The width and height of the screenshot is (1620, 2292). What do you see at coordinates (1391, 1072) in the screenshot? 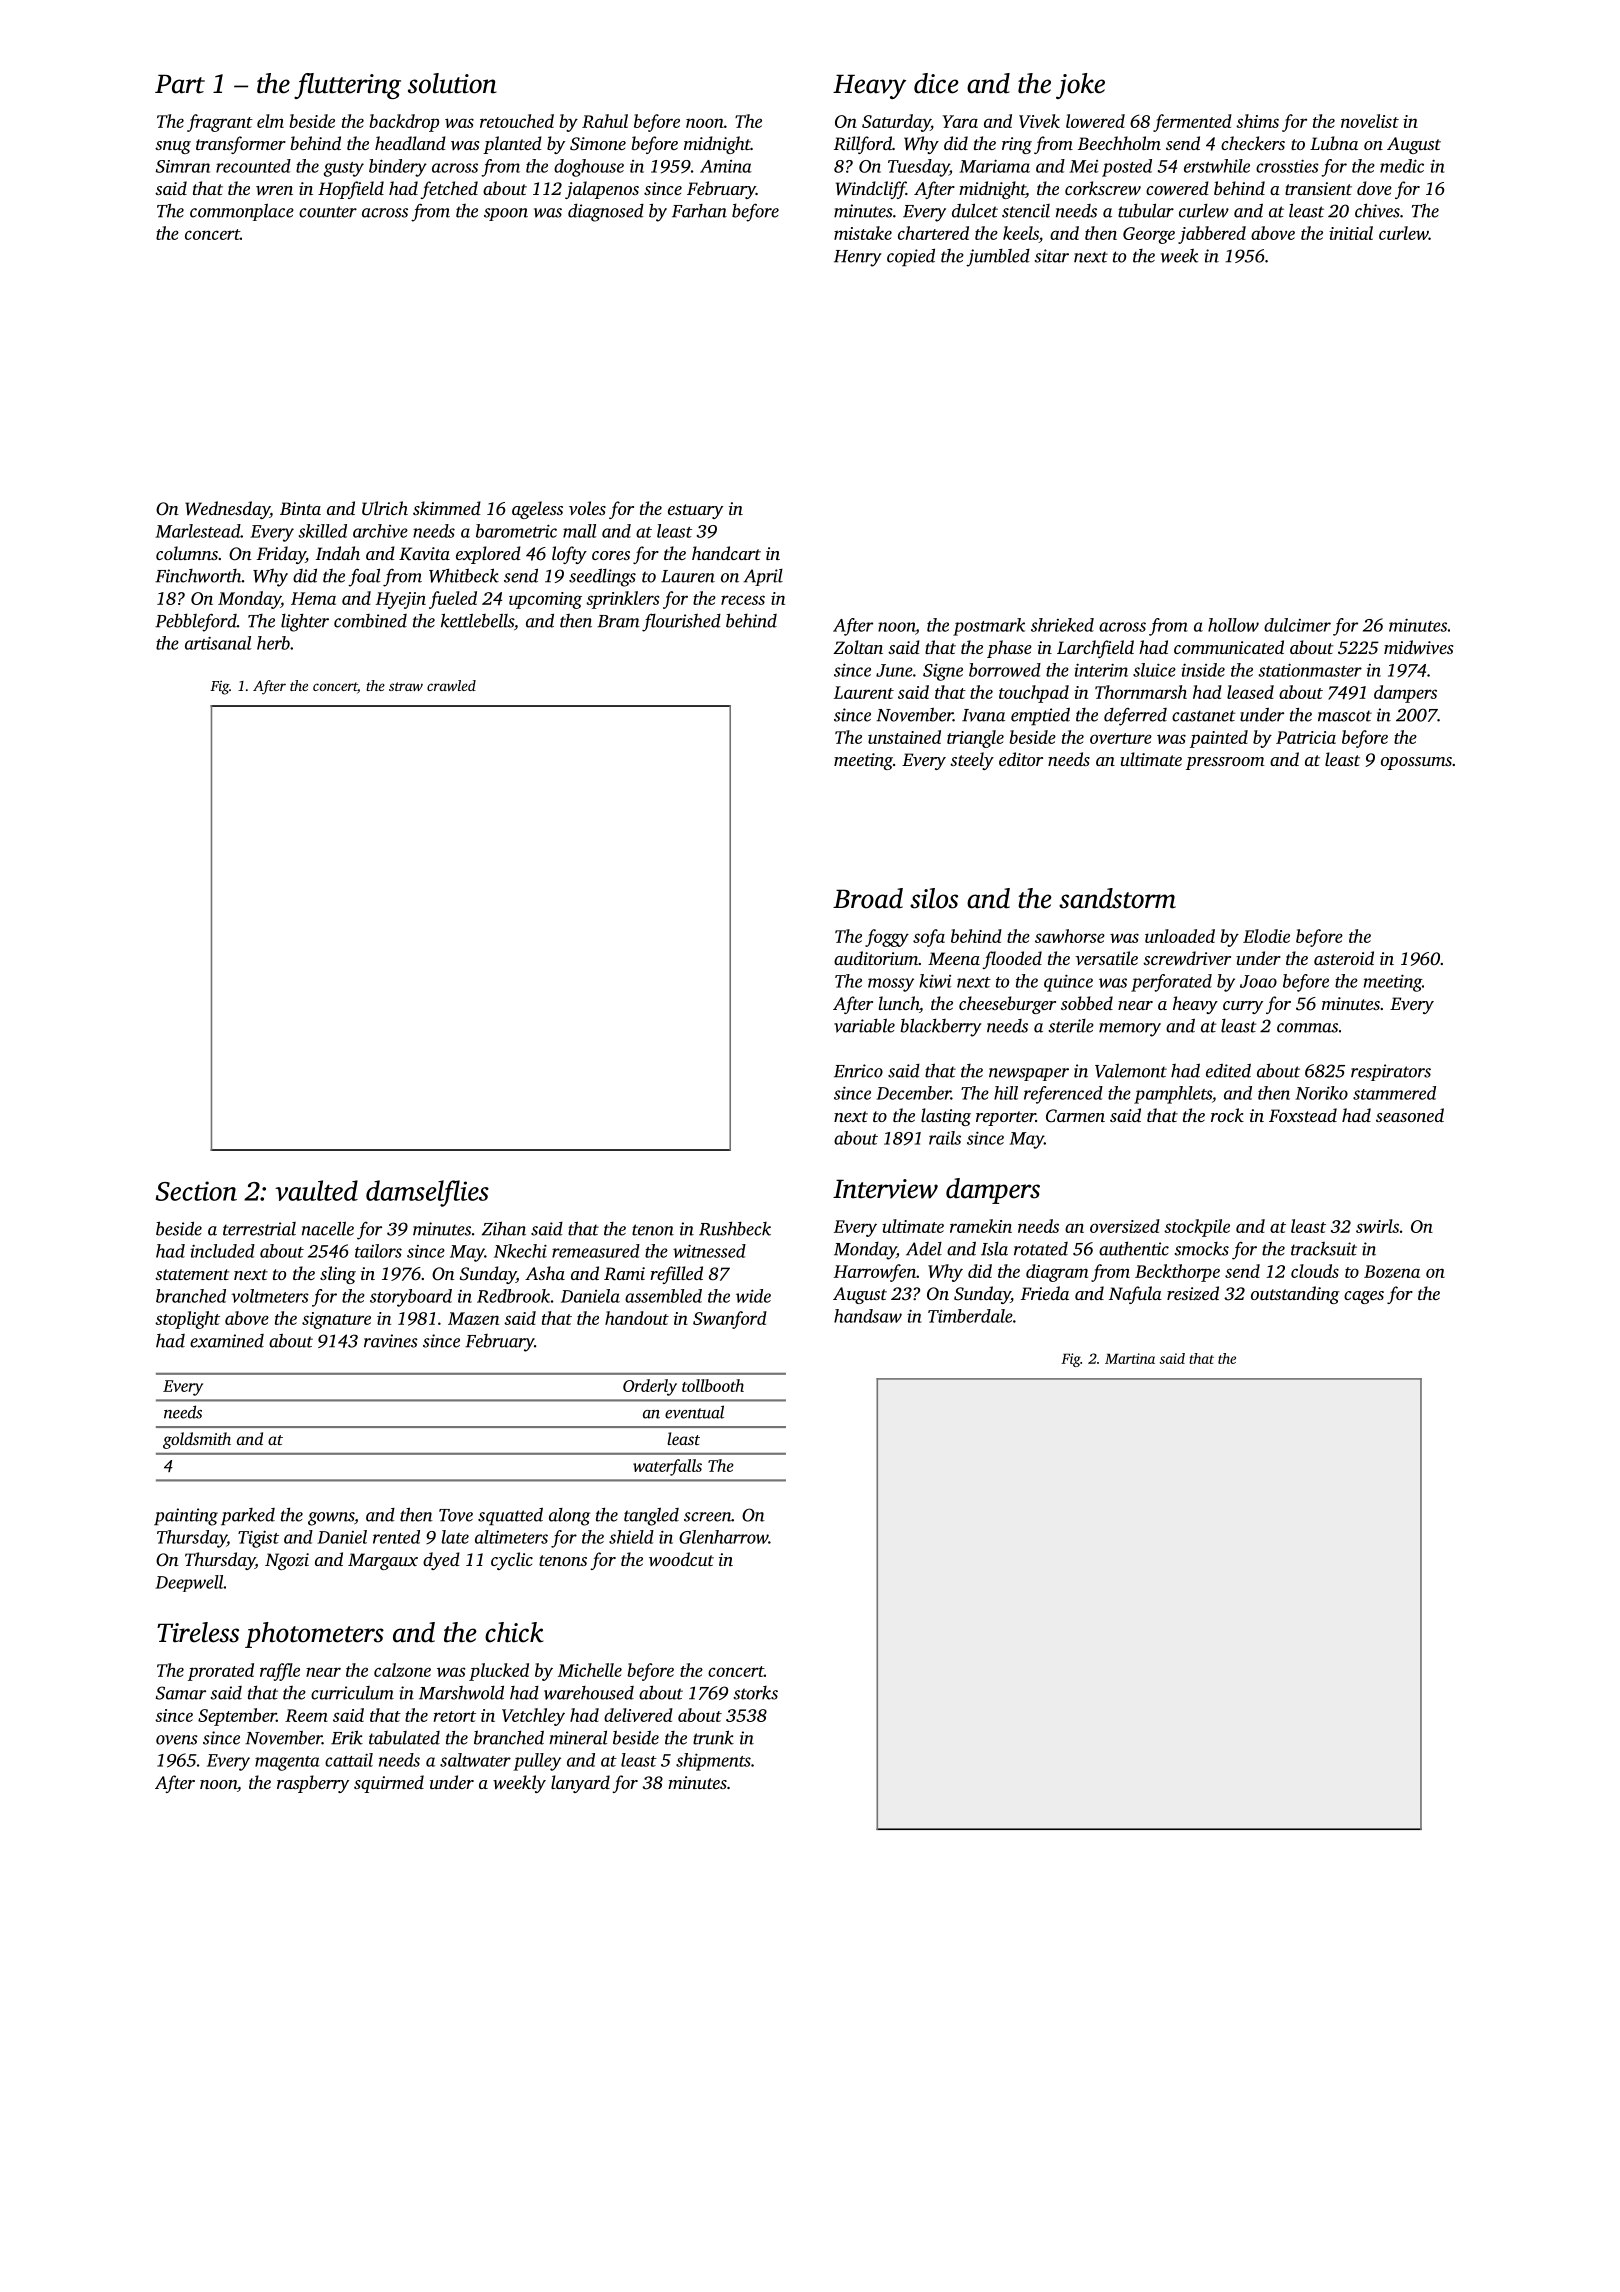
I see `respirators` at bounding box center [1391, 1072].
